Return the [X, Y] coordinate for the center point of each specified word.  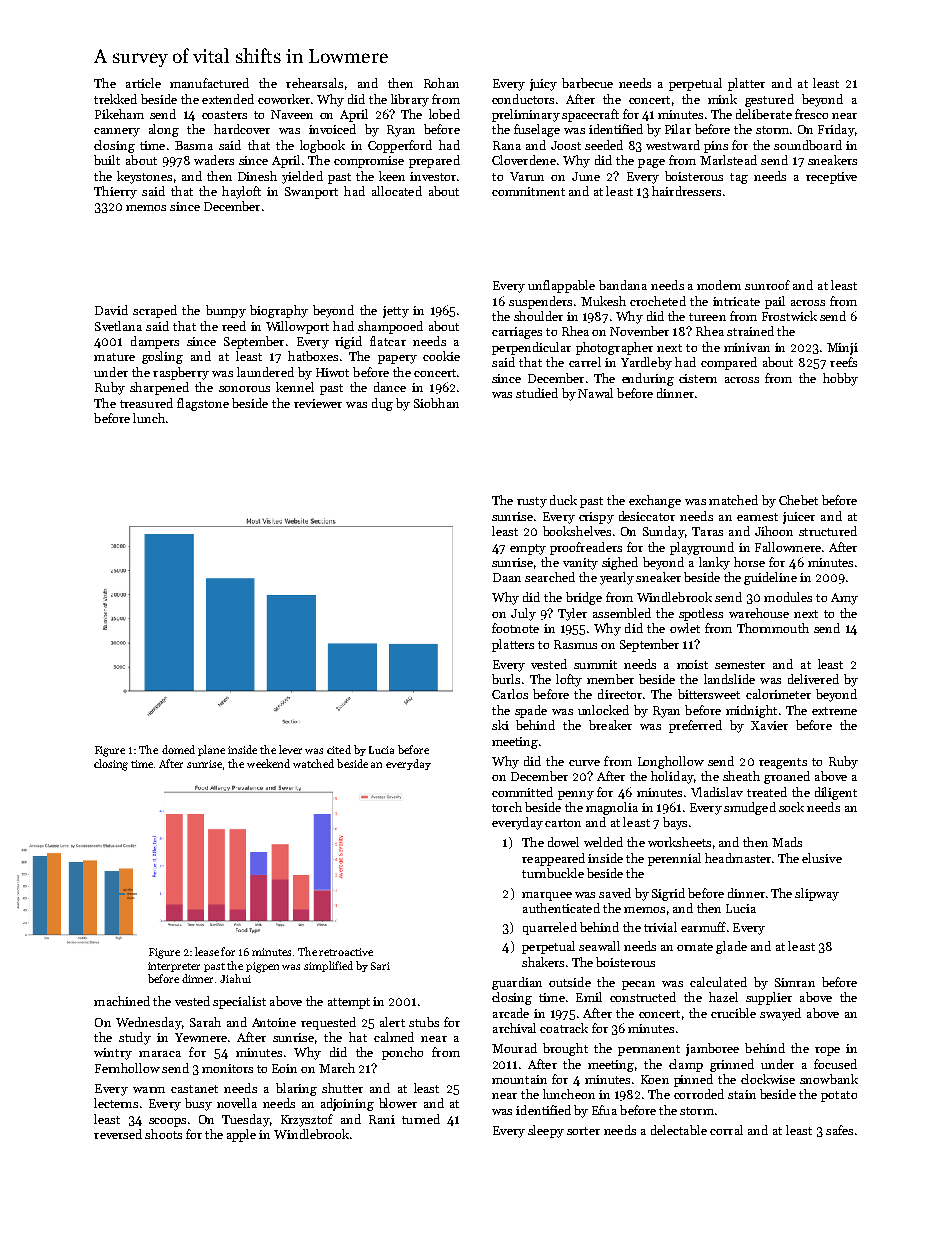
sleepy [546, 1131]
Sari [380, 966]
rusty [532, 502]
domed [178, 749]
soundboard [808, 145]
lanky [714, 563]
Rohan [441, 83]
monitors [227, 1068]
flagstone [203, 404]
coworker [284, 99]
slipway [817, 894]
